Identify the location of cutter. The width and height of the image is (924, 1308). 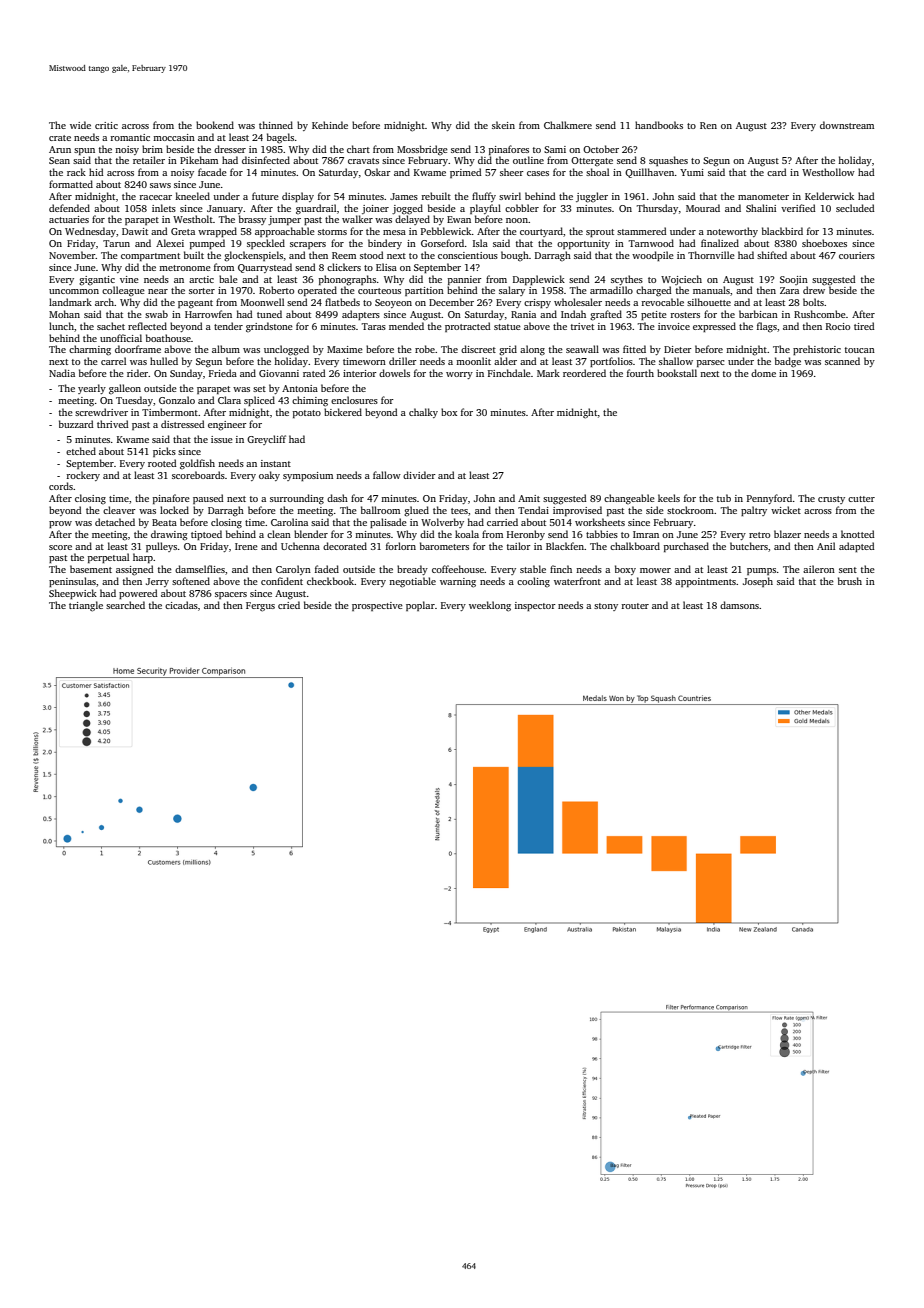
(861, 499).
